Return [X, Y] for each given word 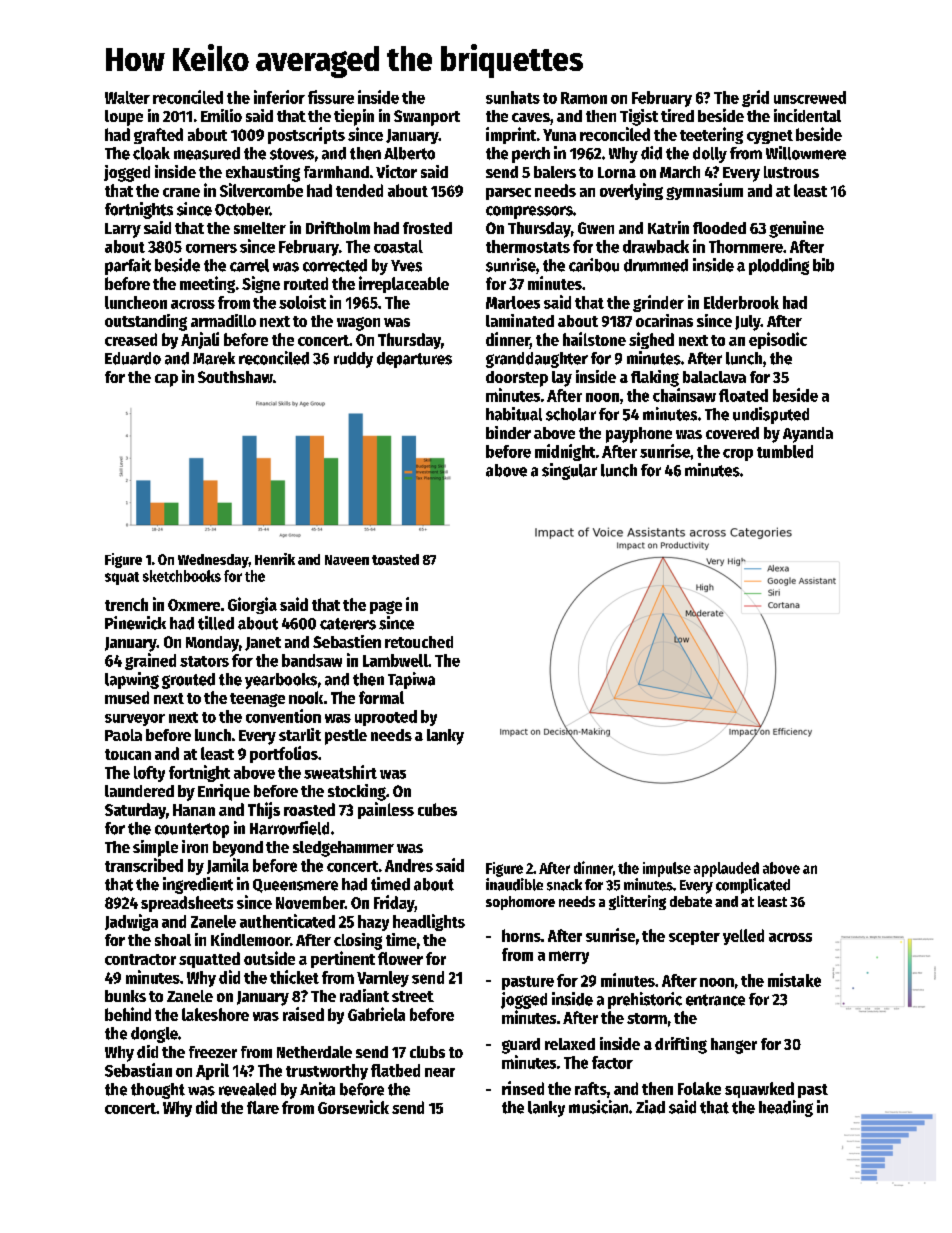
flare [263, 1107]
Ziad [650, 1107]
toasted [395, 559]
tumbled [785, 451]
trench [126, 604]
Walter [127, 97]
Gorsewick [353, 1107]
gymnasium [704, 191]
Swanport [427, 118]
